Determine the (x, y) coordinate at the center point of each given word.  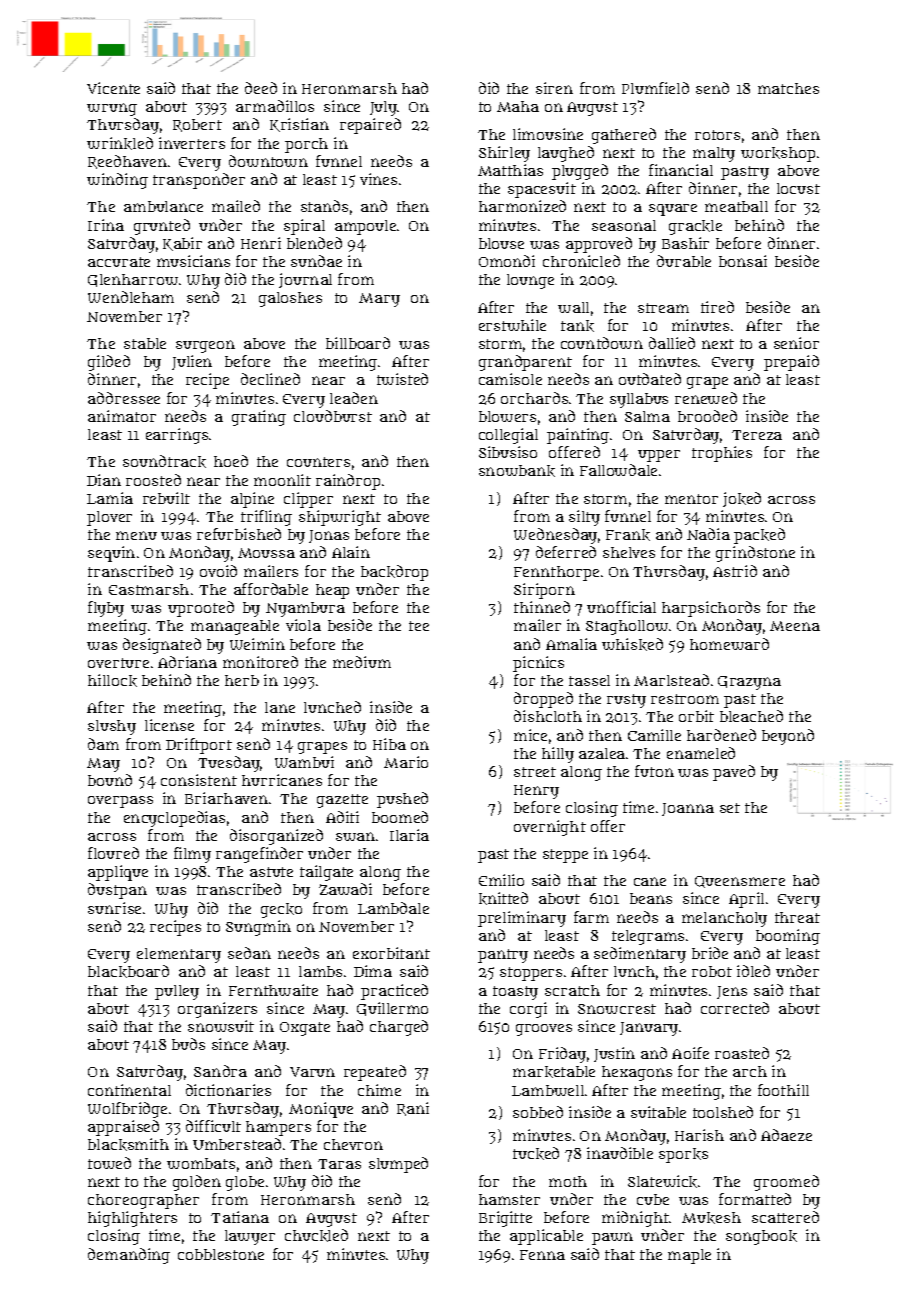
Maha (518, 106)
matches (788, 88)
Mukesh (711, 1218)
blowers (507, 416)
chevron (353, 1144)
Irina (106, 225)
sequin (111, 554)
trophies (722, 454)
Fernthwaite (273, 990)
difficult (213, 1126)
